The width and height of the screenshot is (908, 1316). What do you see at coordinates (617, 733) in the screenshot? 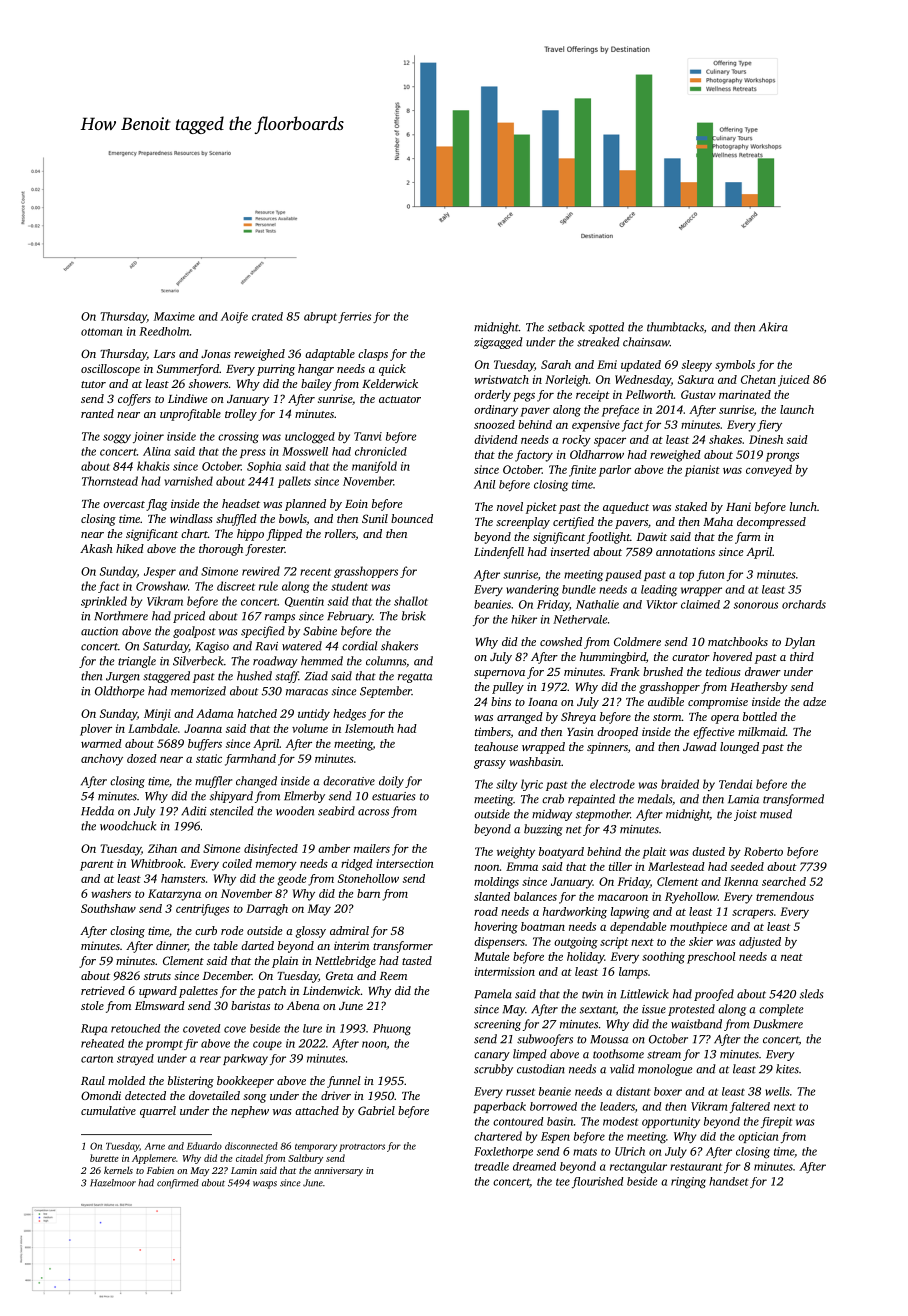
I see `drooped` at bounding box center [617, 733].
